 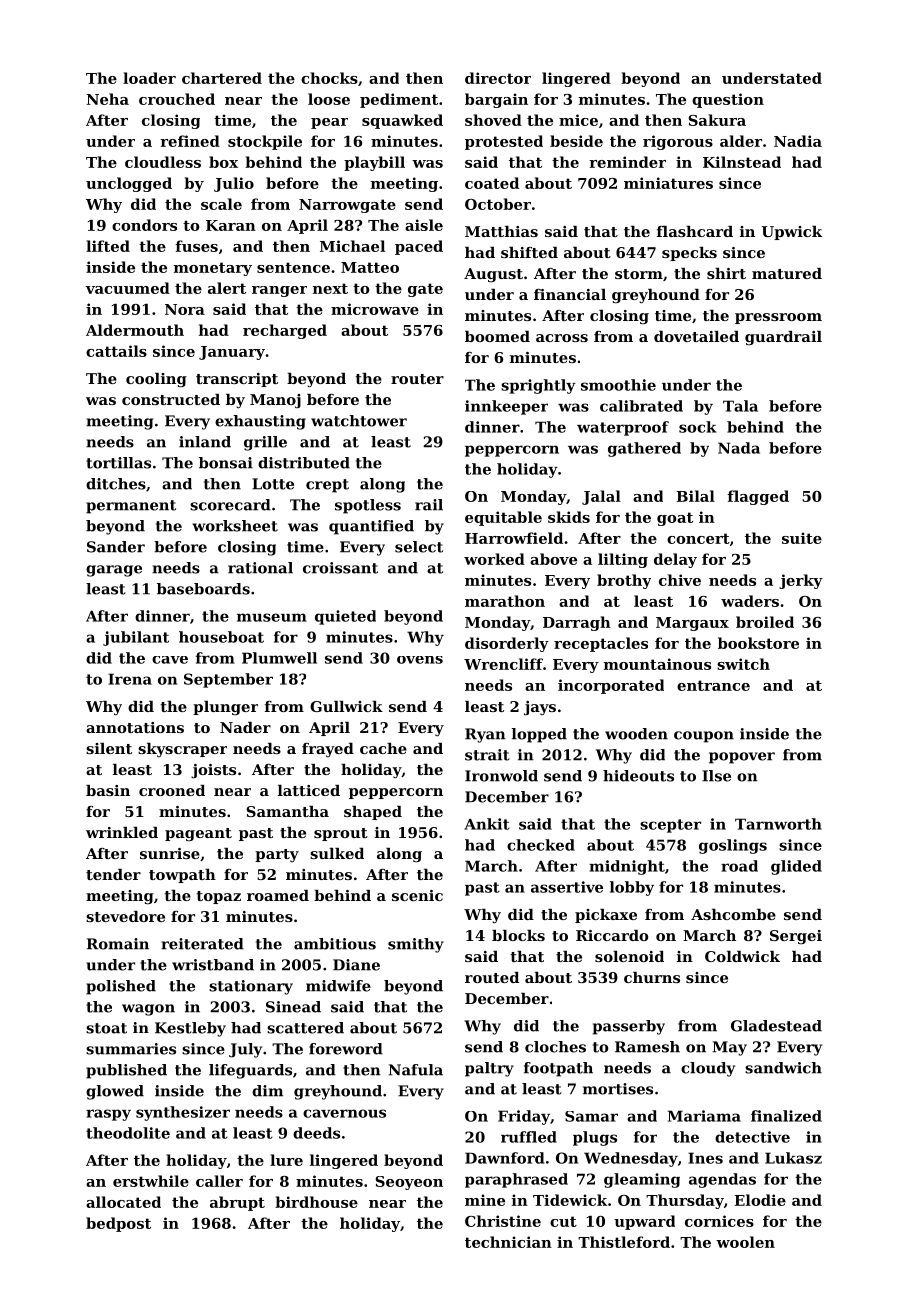 I want to click on quantified, so click(x=371, y=527).
